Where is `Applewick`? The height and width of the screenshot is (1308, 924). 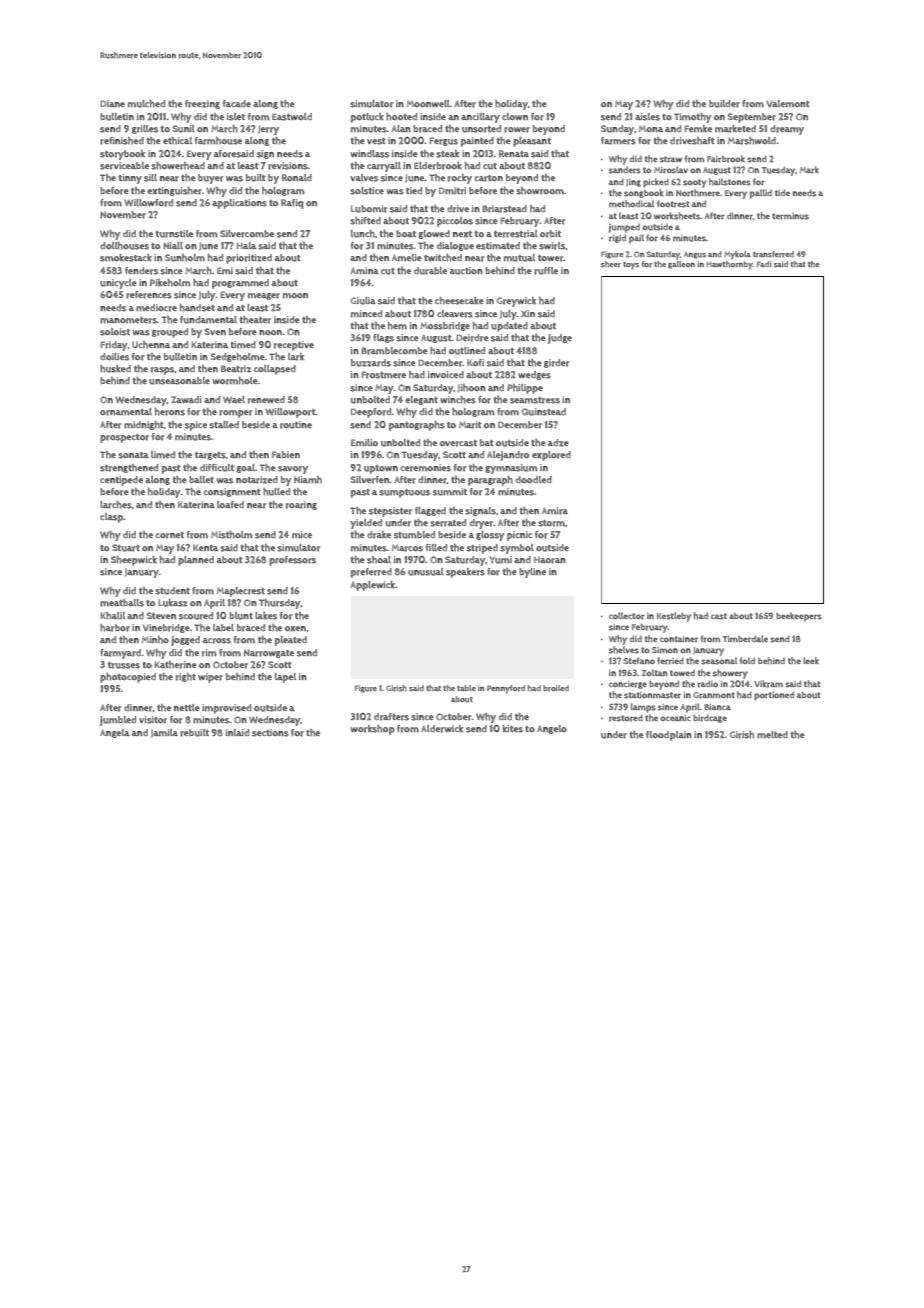 Applewick is located at coordinates (373, 586).
